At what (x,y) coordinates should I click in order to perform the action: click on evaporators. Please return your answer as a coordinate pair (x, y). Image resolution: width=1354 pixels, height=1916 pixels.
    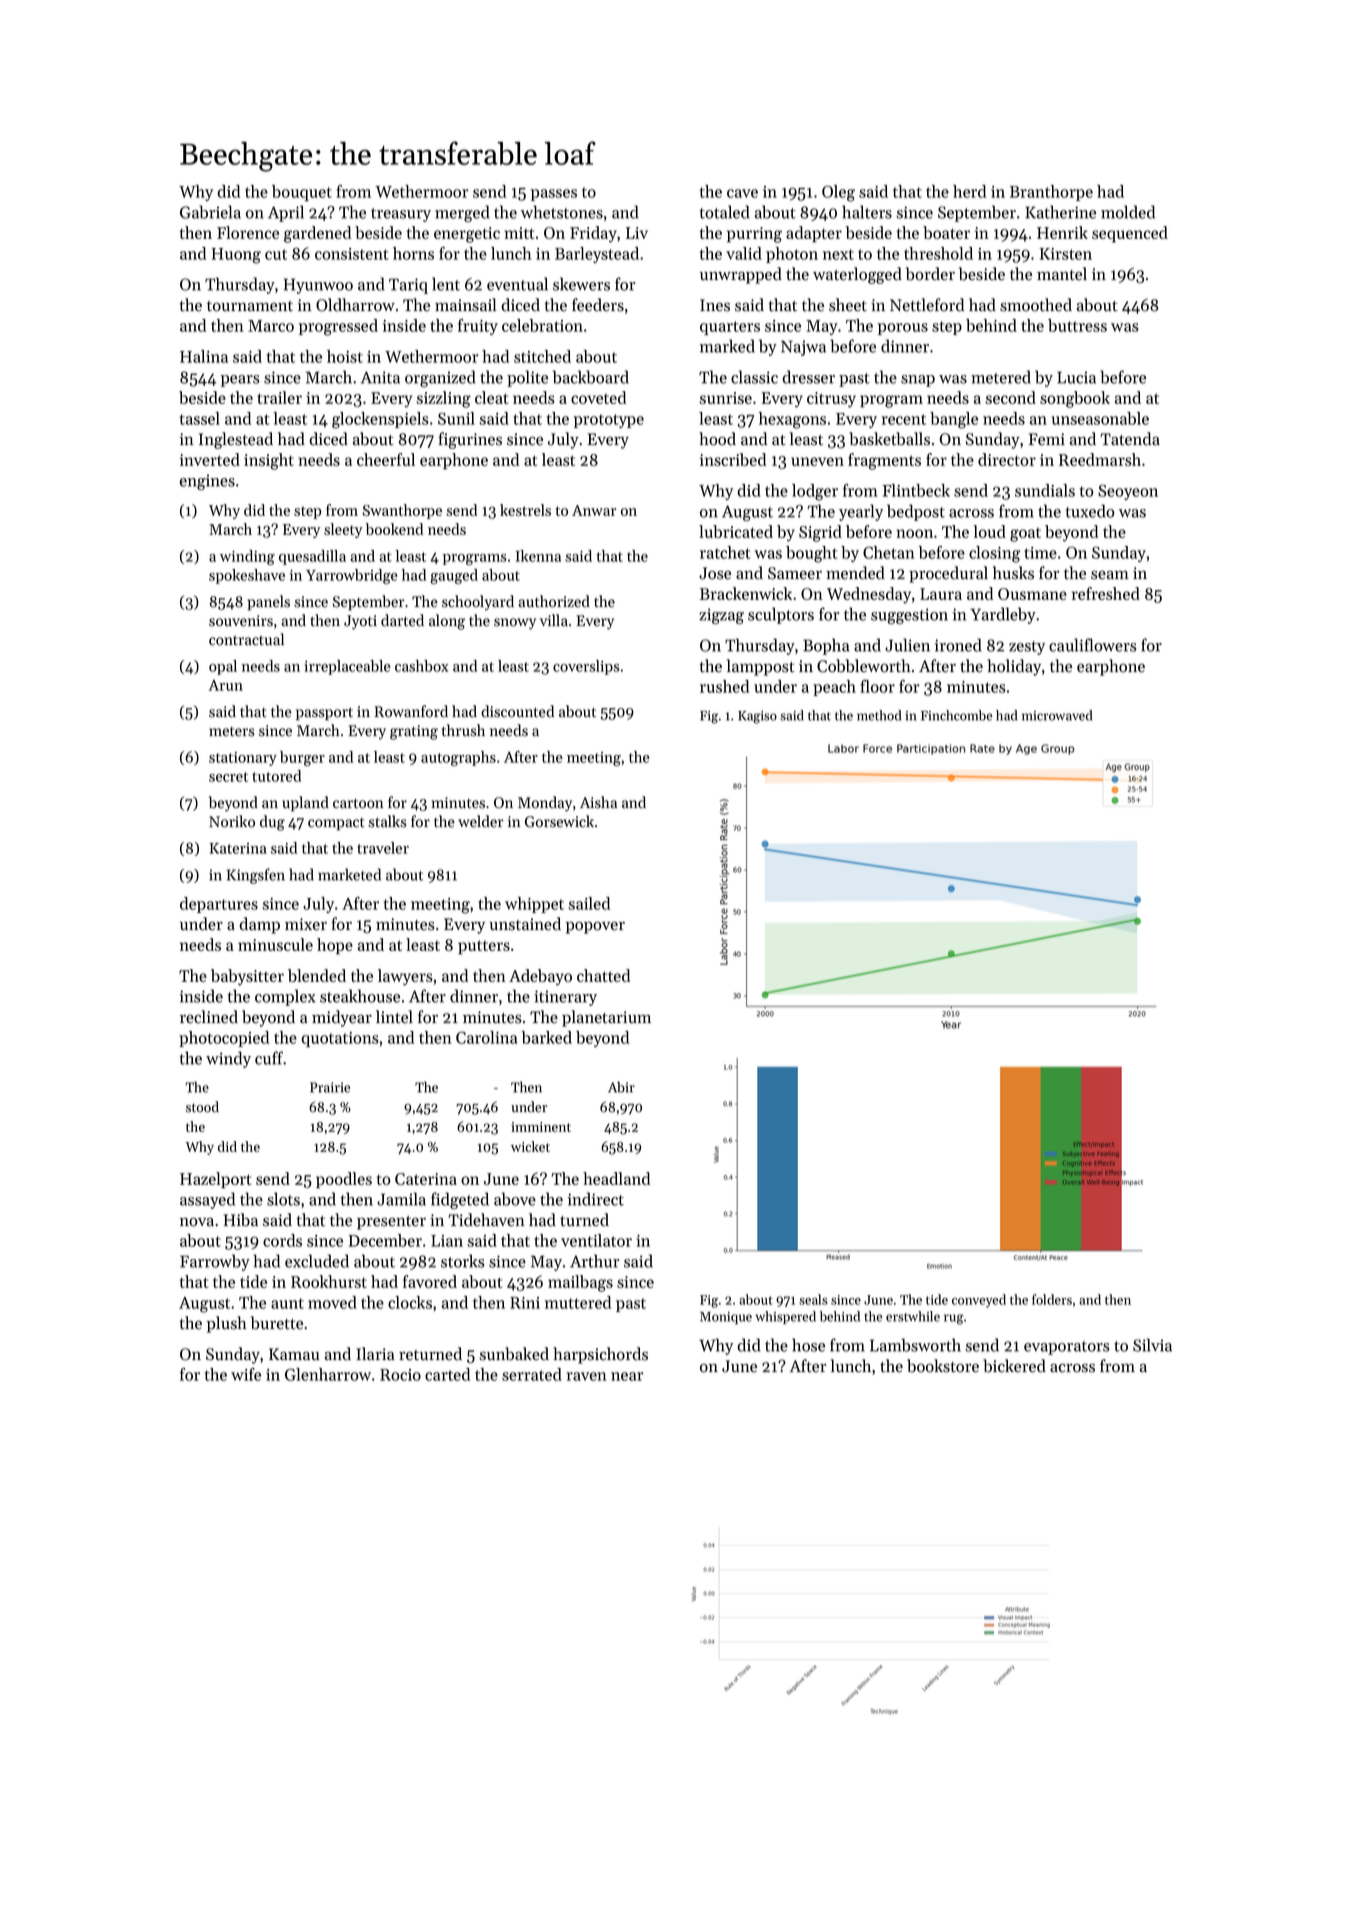
    Looking at the image, I should click on (1067, 1348).
